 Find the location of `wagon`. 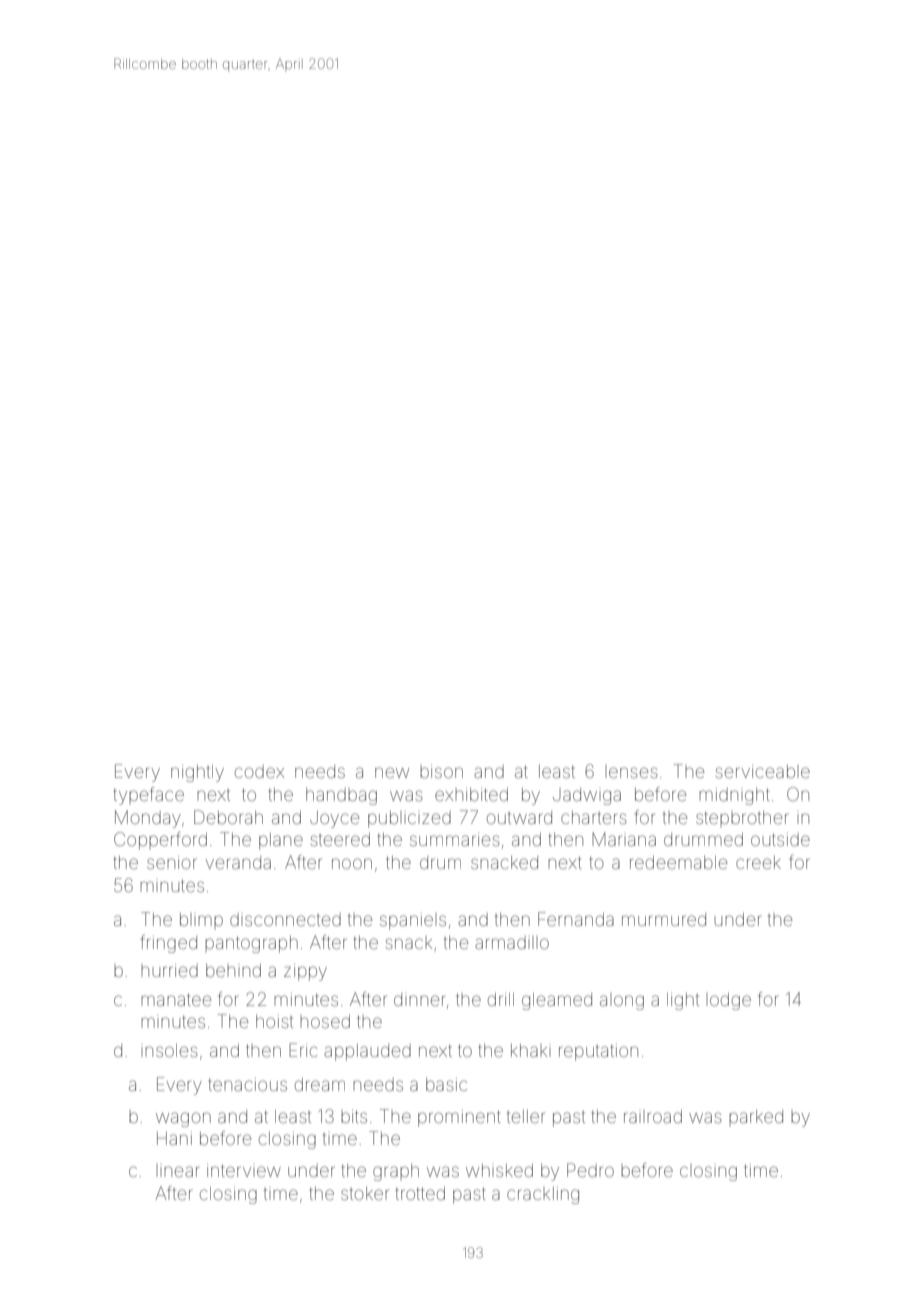

wagon is located at coordinates (183, 1119).
